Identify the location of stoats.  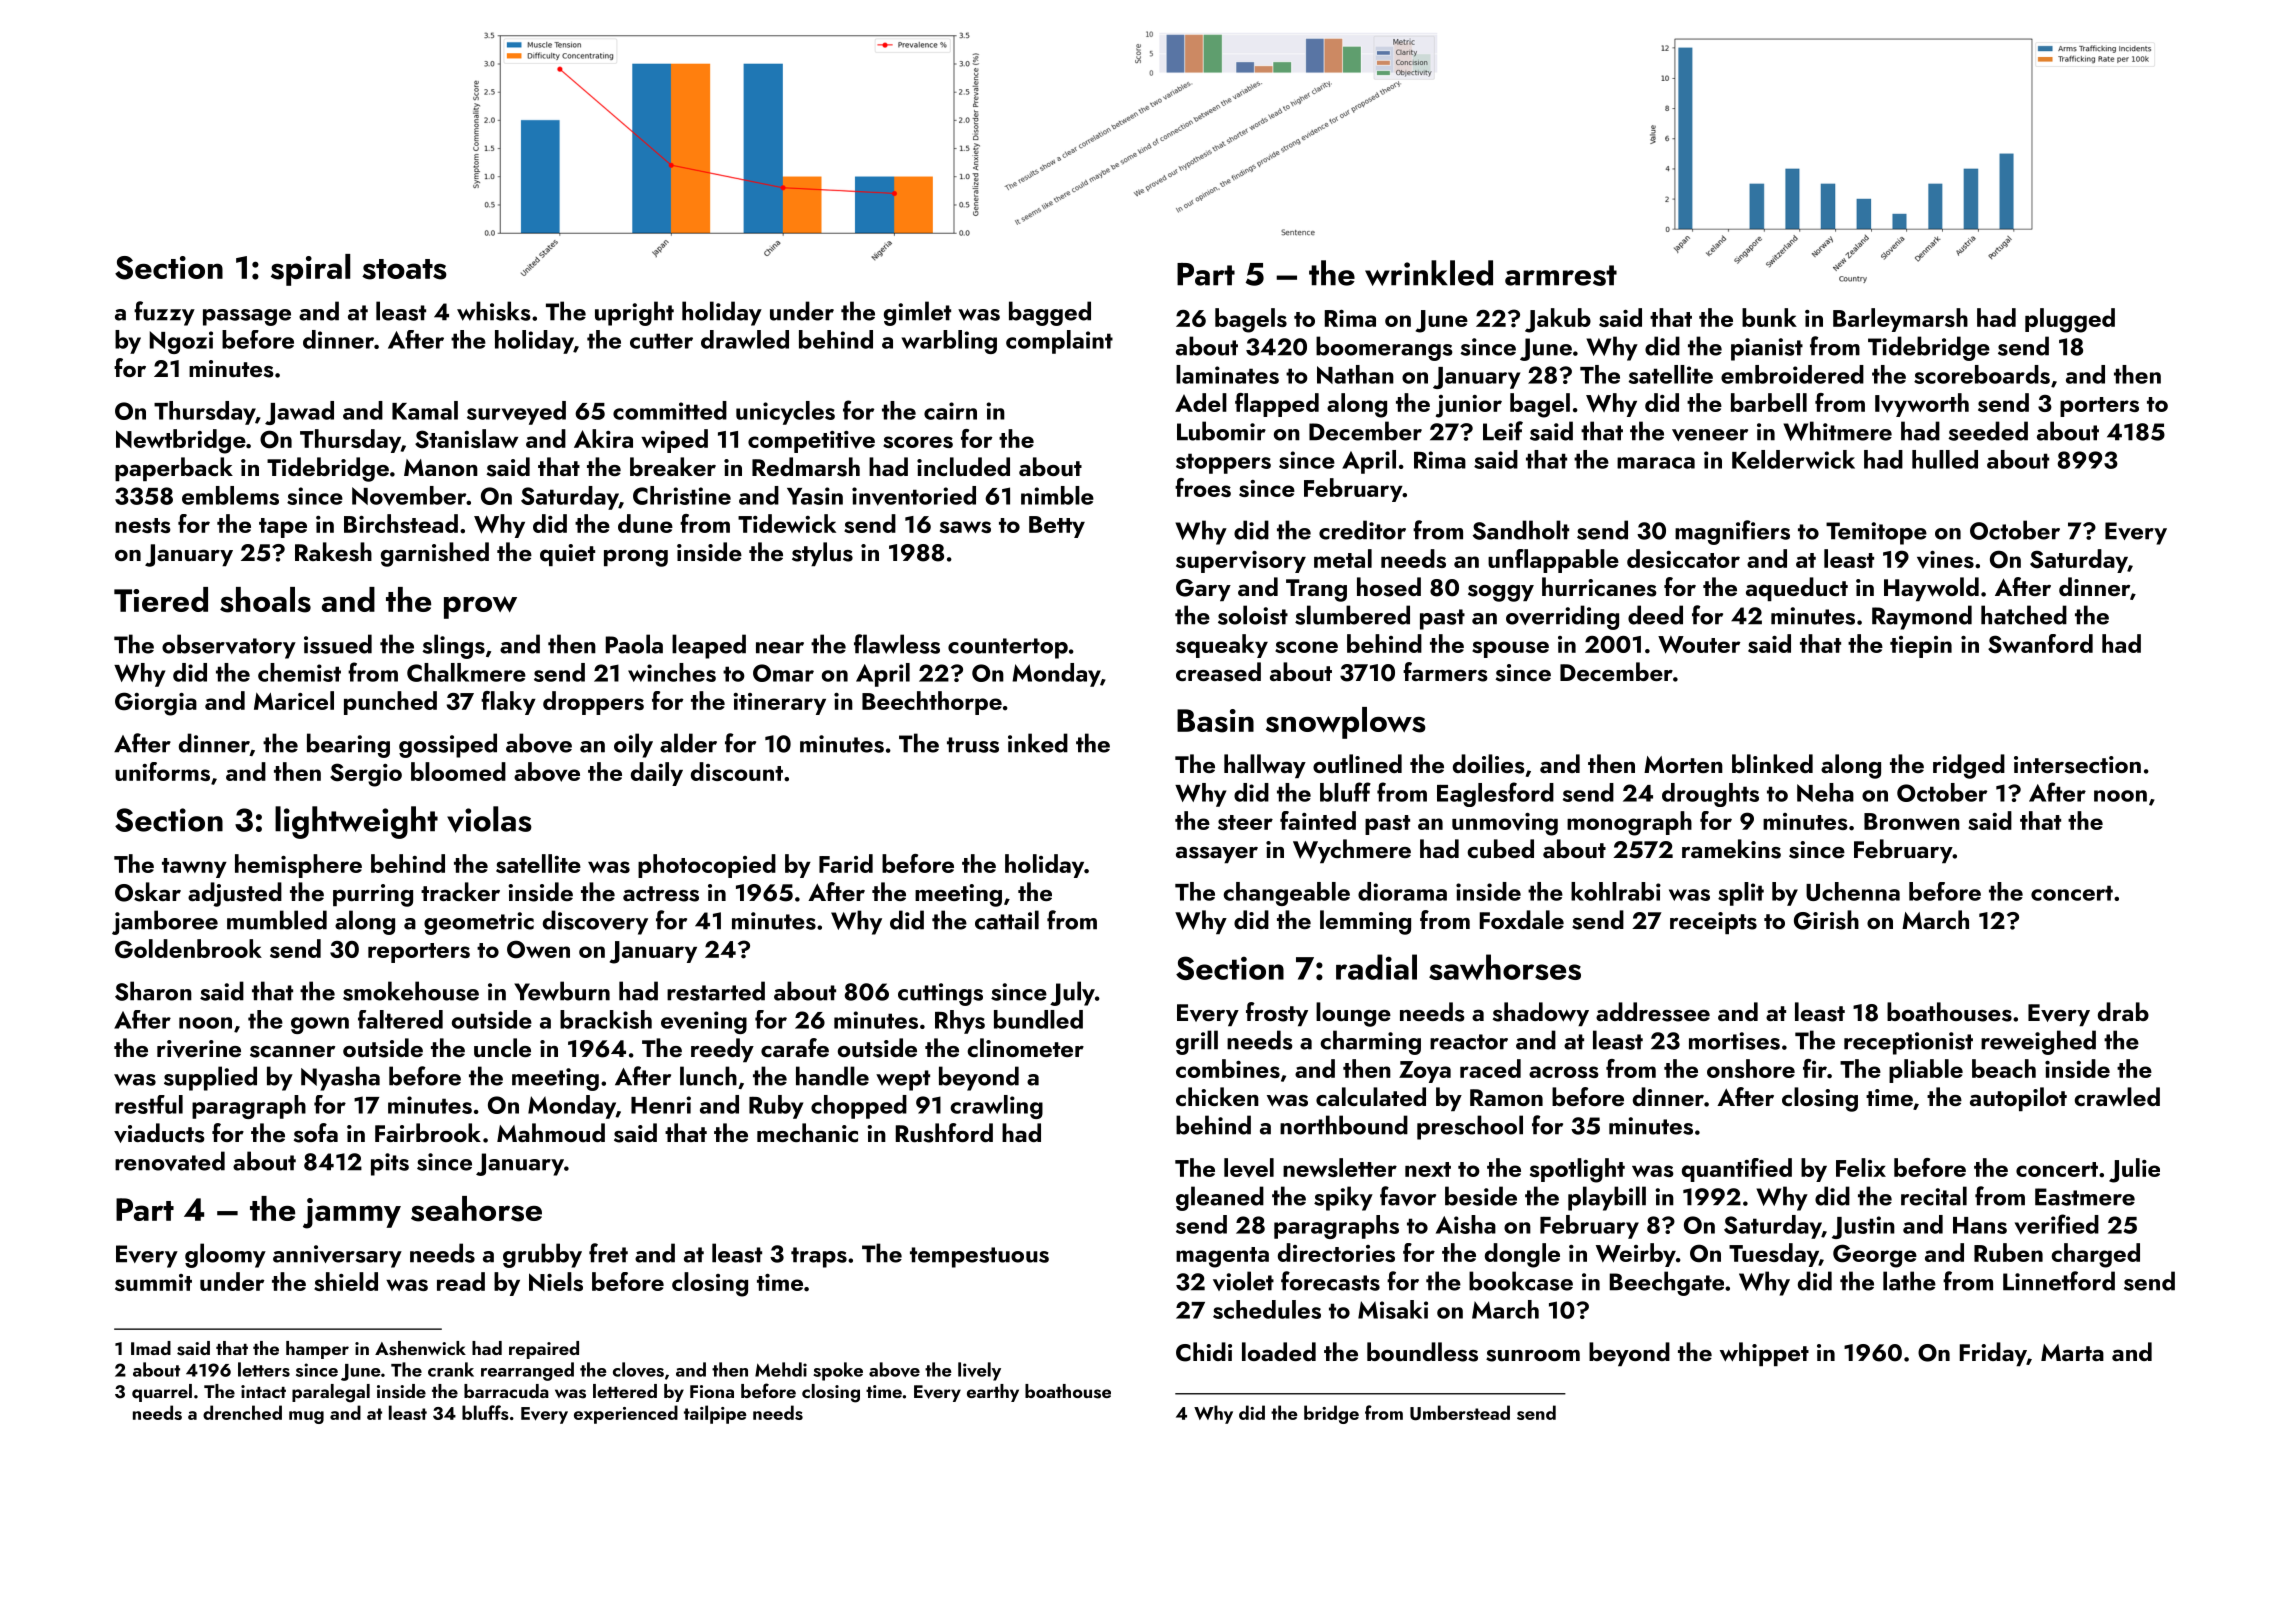
(404, 269).
